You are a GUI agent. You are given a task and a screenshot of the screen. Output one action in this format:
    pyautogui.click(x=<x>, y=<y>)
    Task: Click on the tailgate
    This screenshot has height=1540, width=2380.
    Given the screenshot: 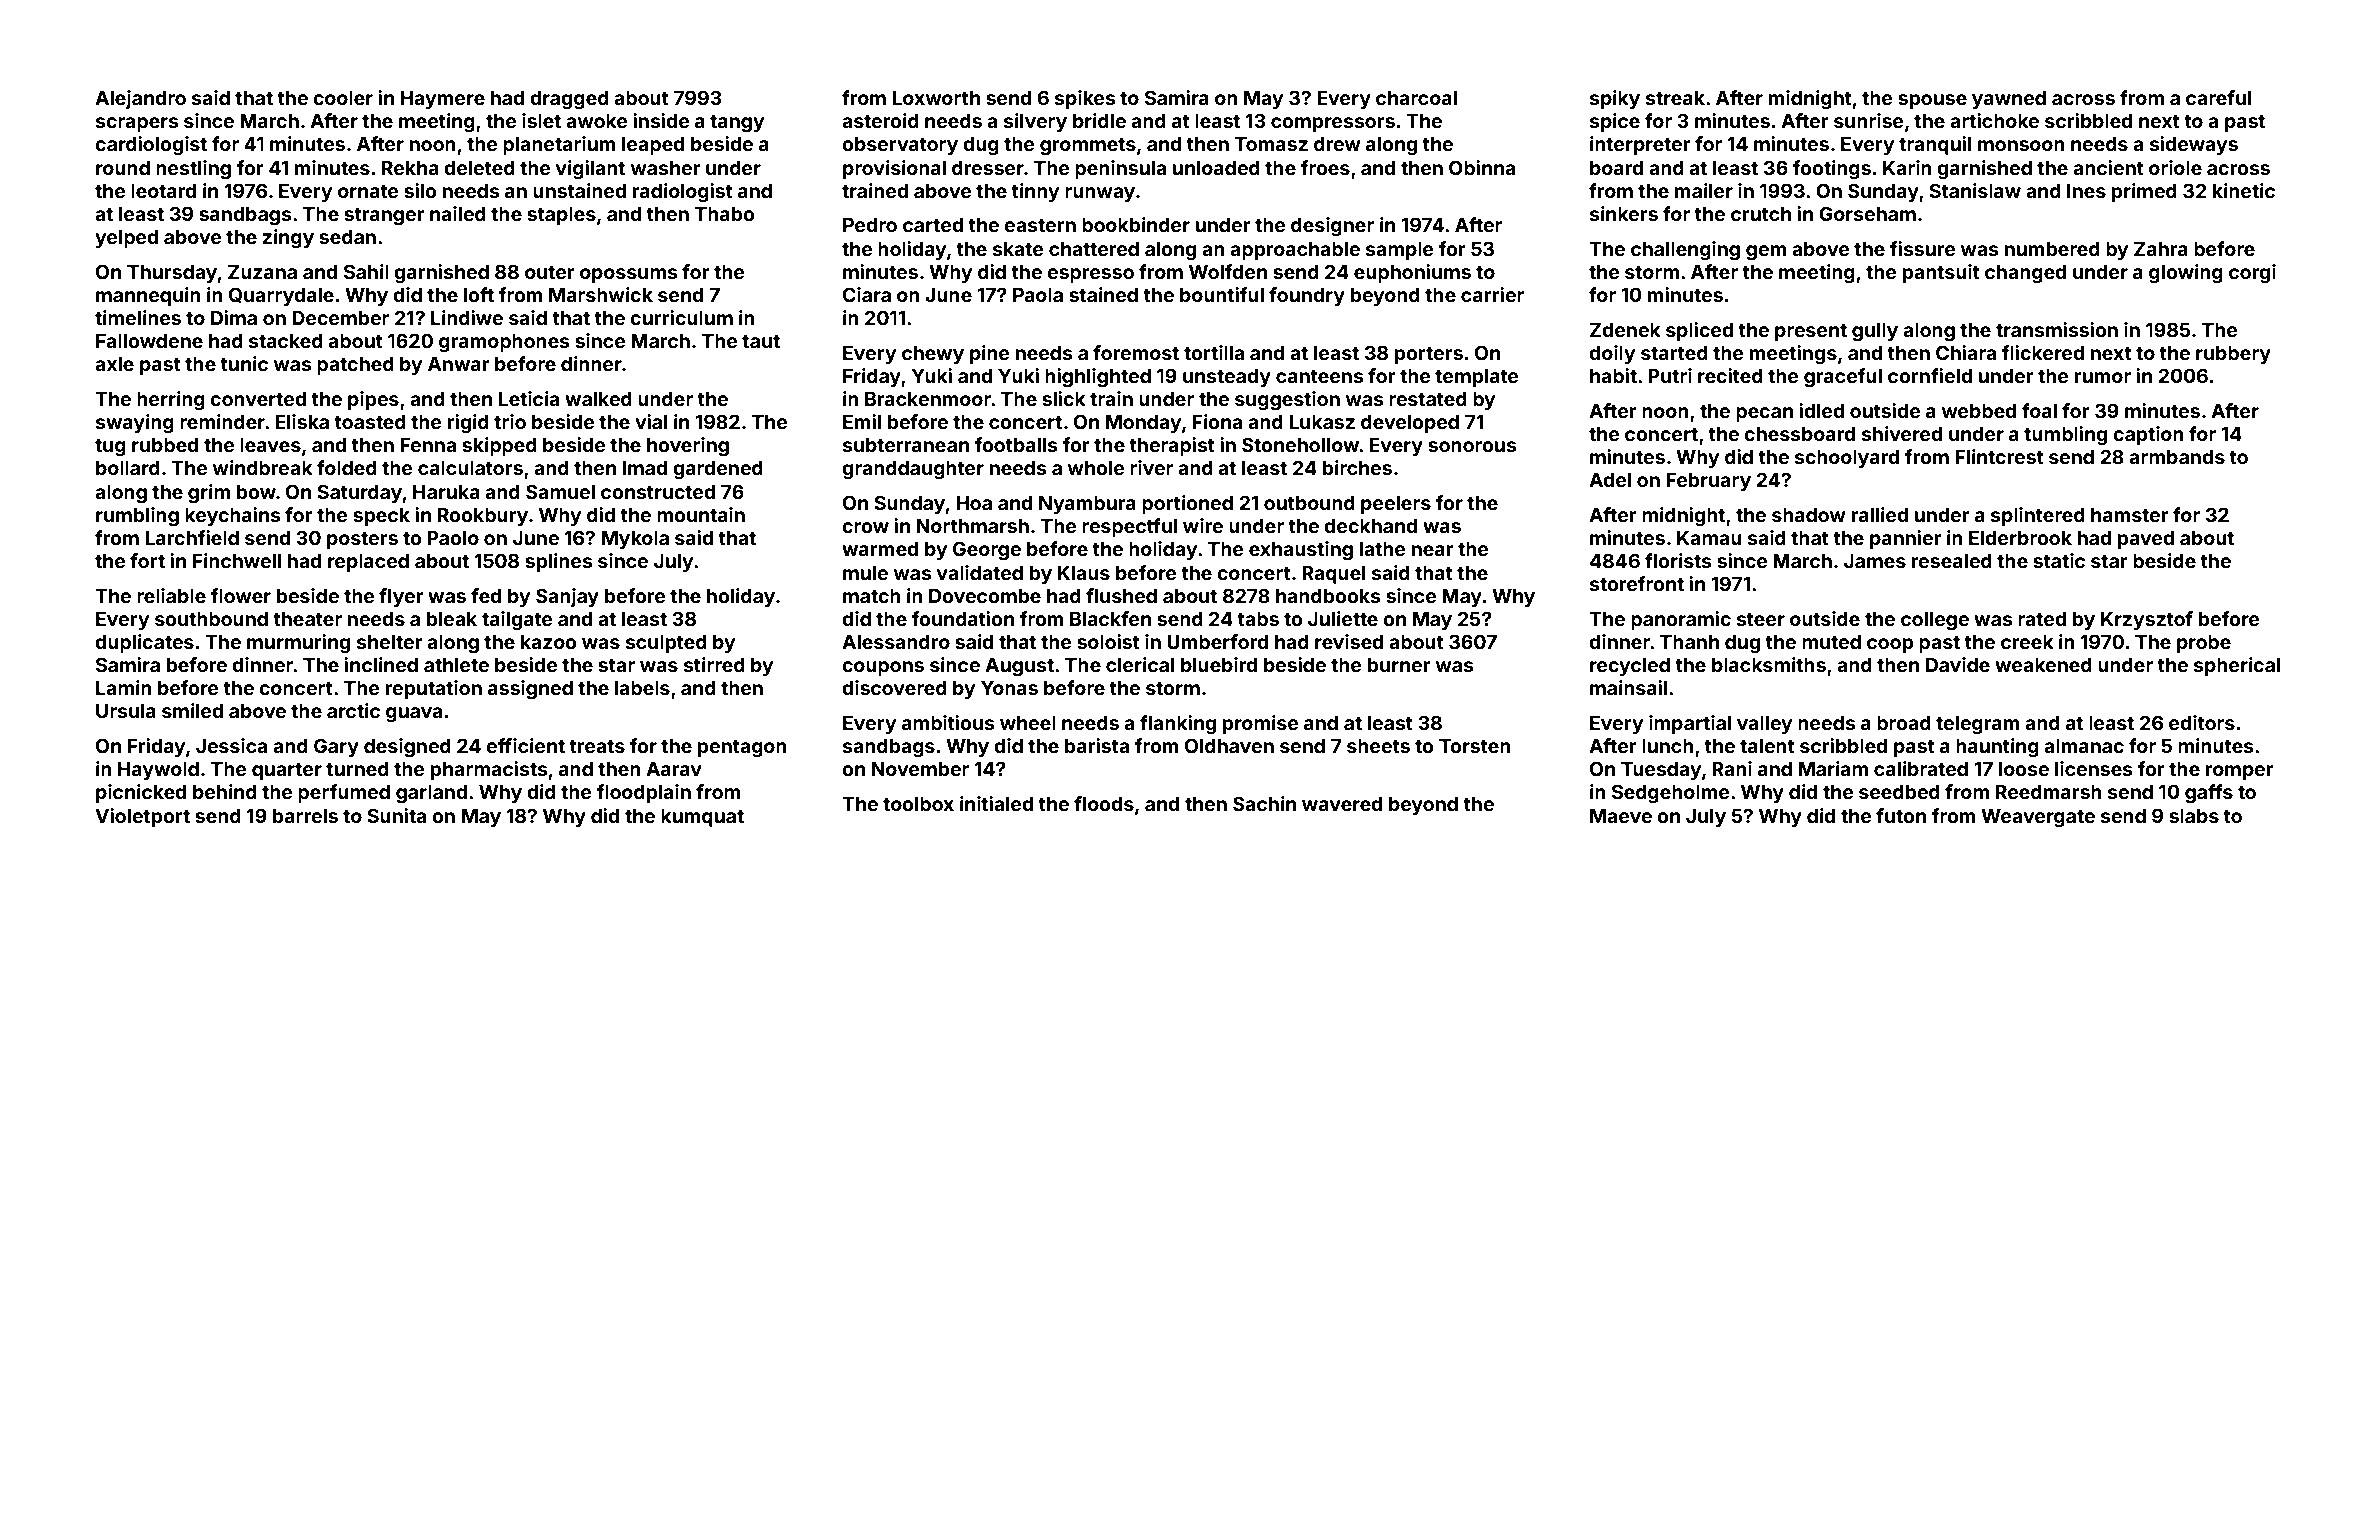 What is the action you would take?
    pyautogui.click(x=517, y=620)
